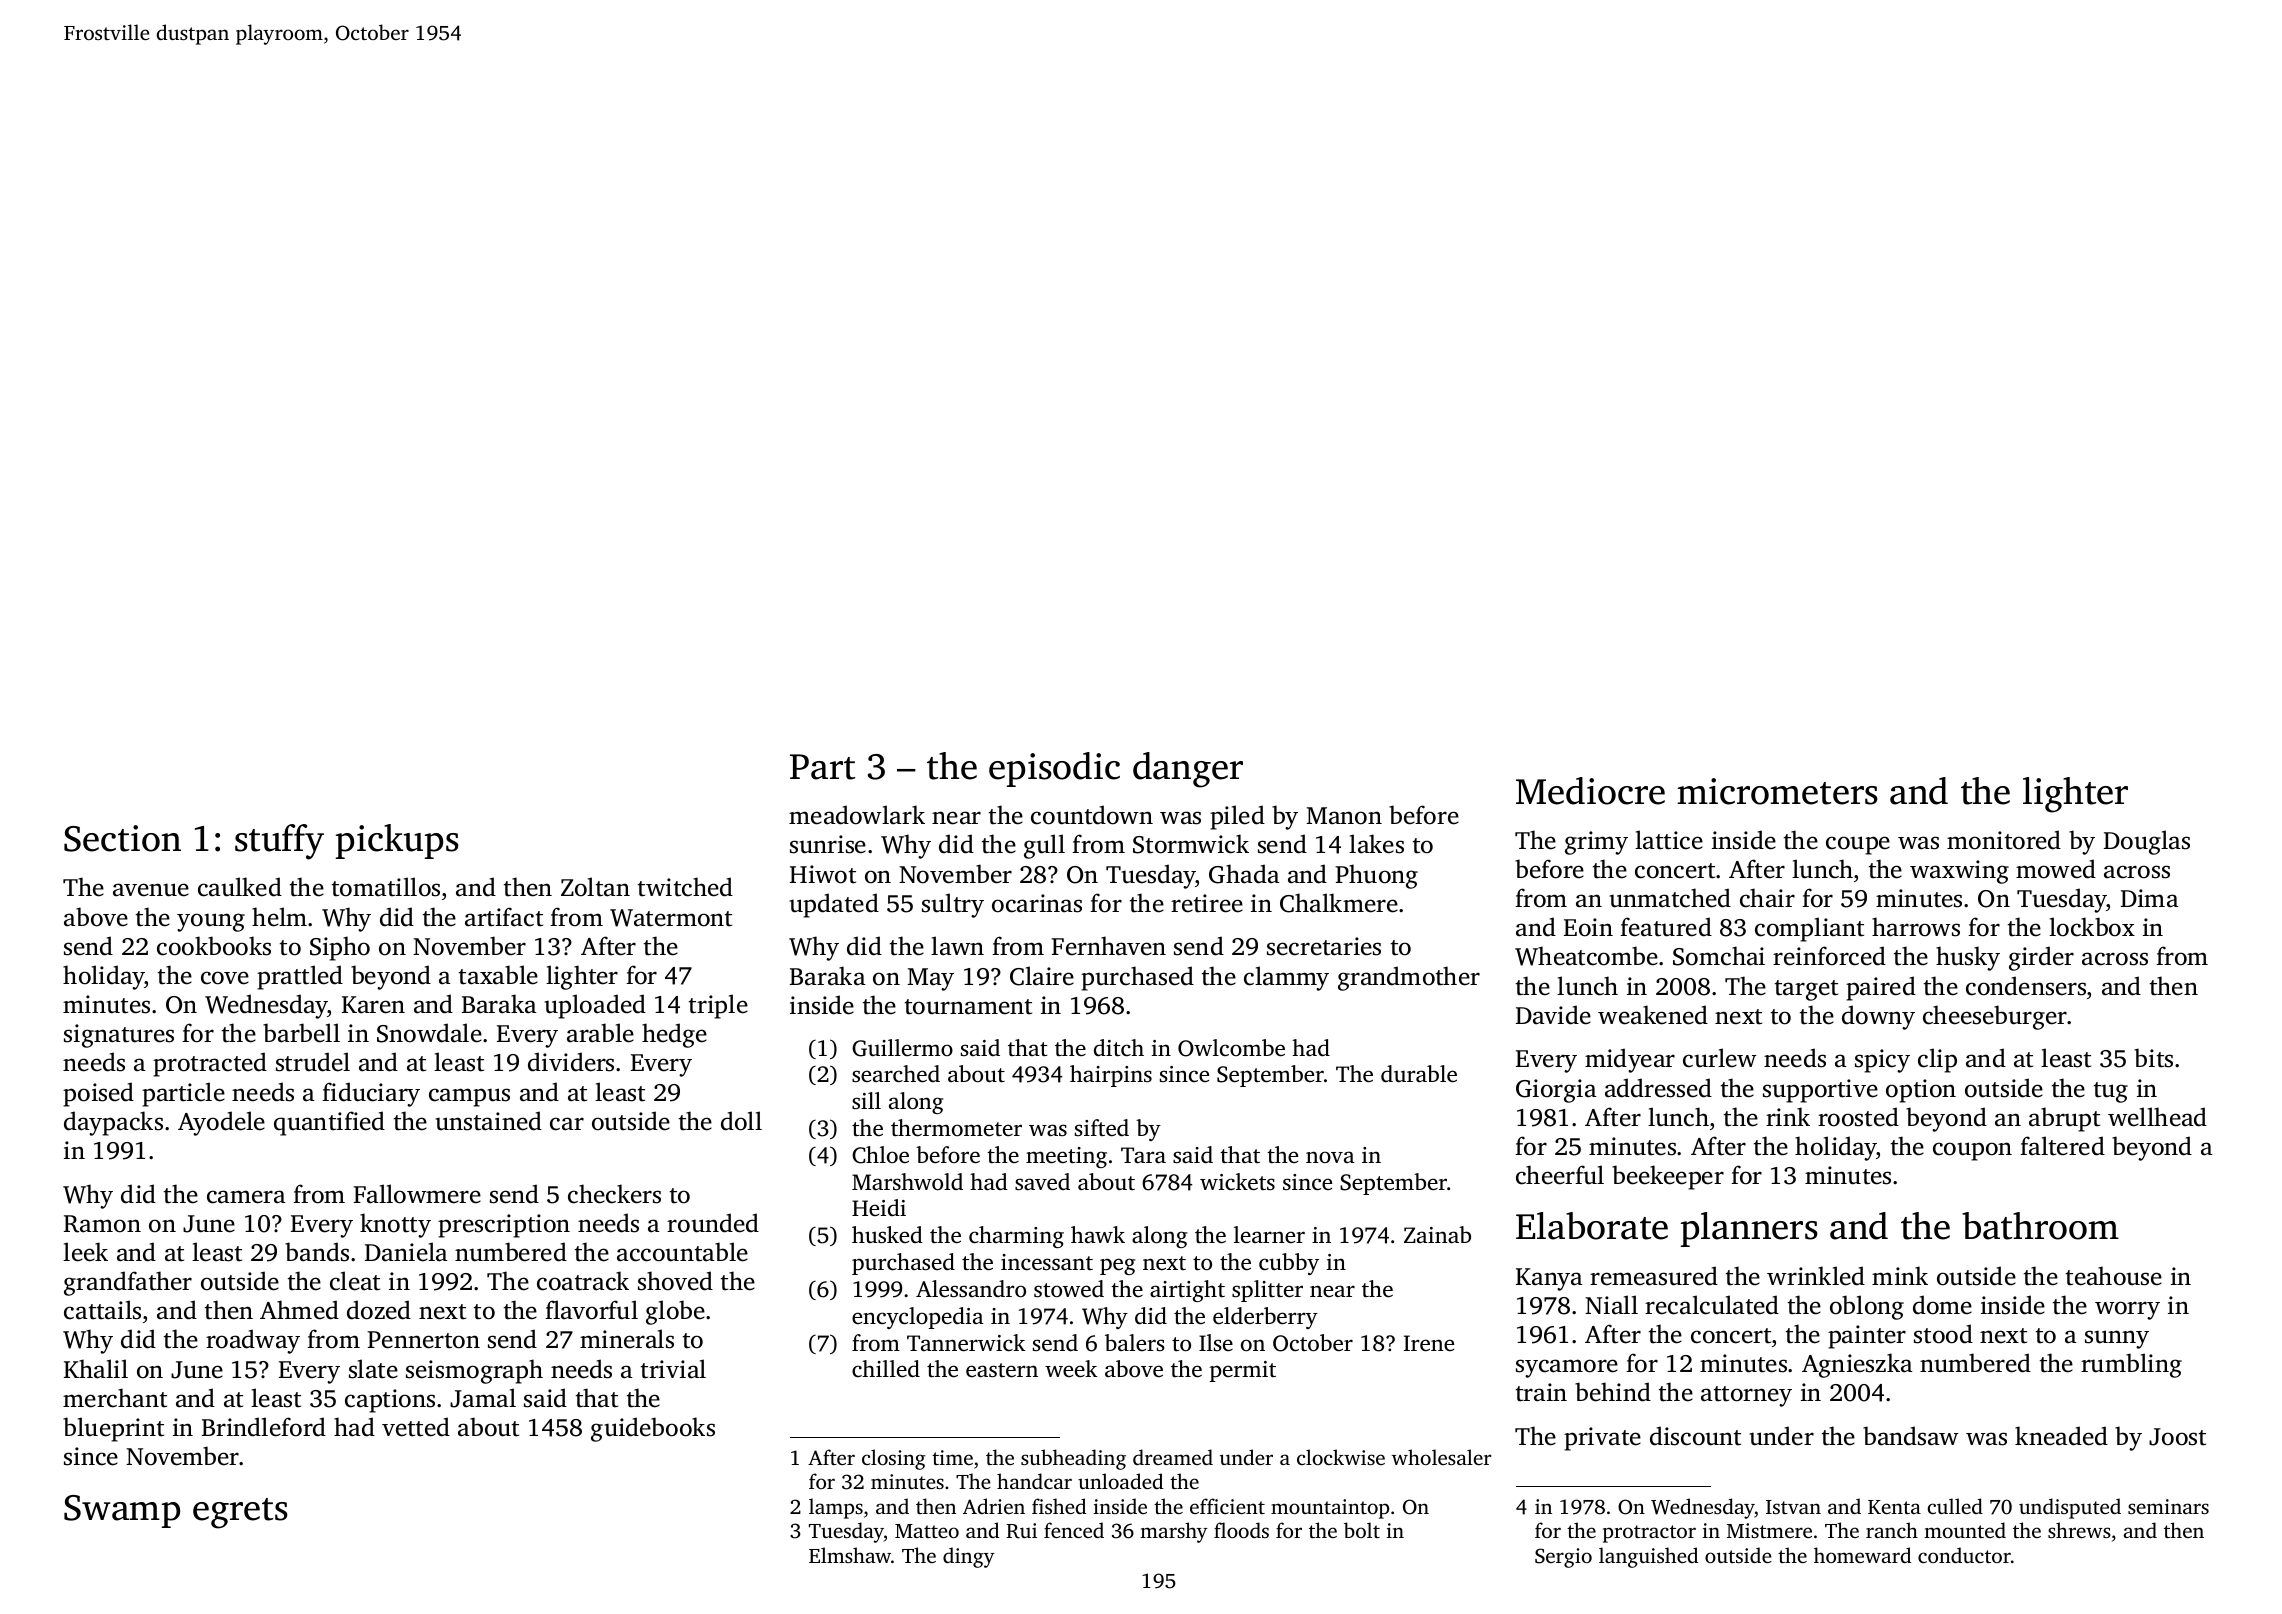 The height and width of the page is (1614, 2282). I want to click on paired, so click(1881, 988).
